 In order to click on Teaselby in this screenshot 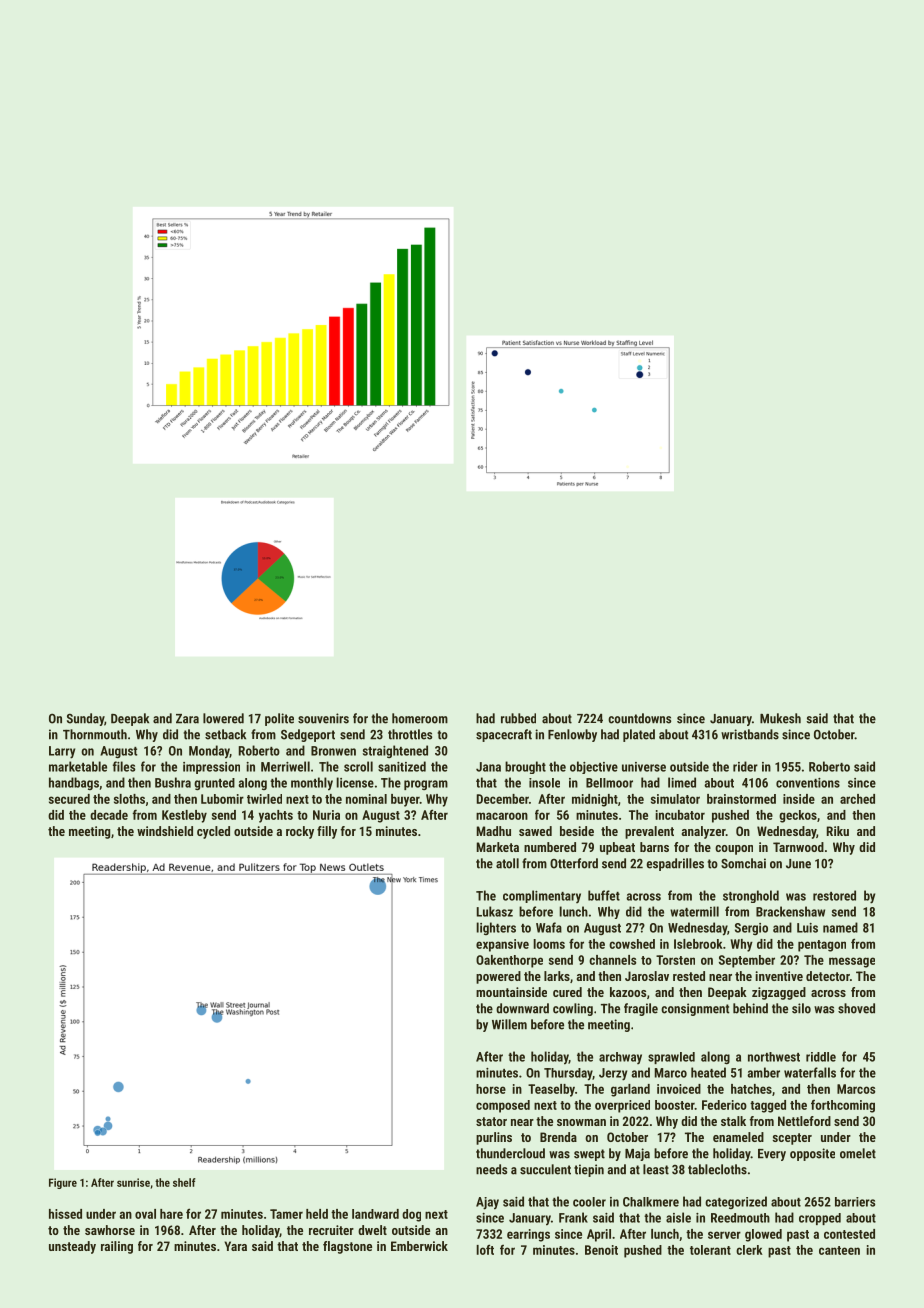, I will do `click(551, 1090)`.
